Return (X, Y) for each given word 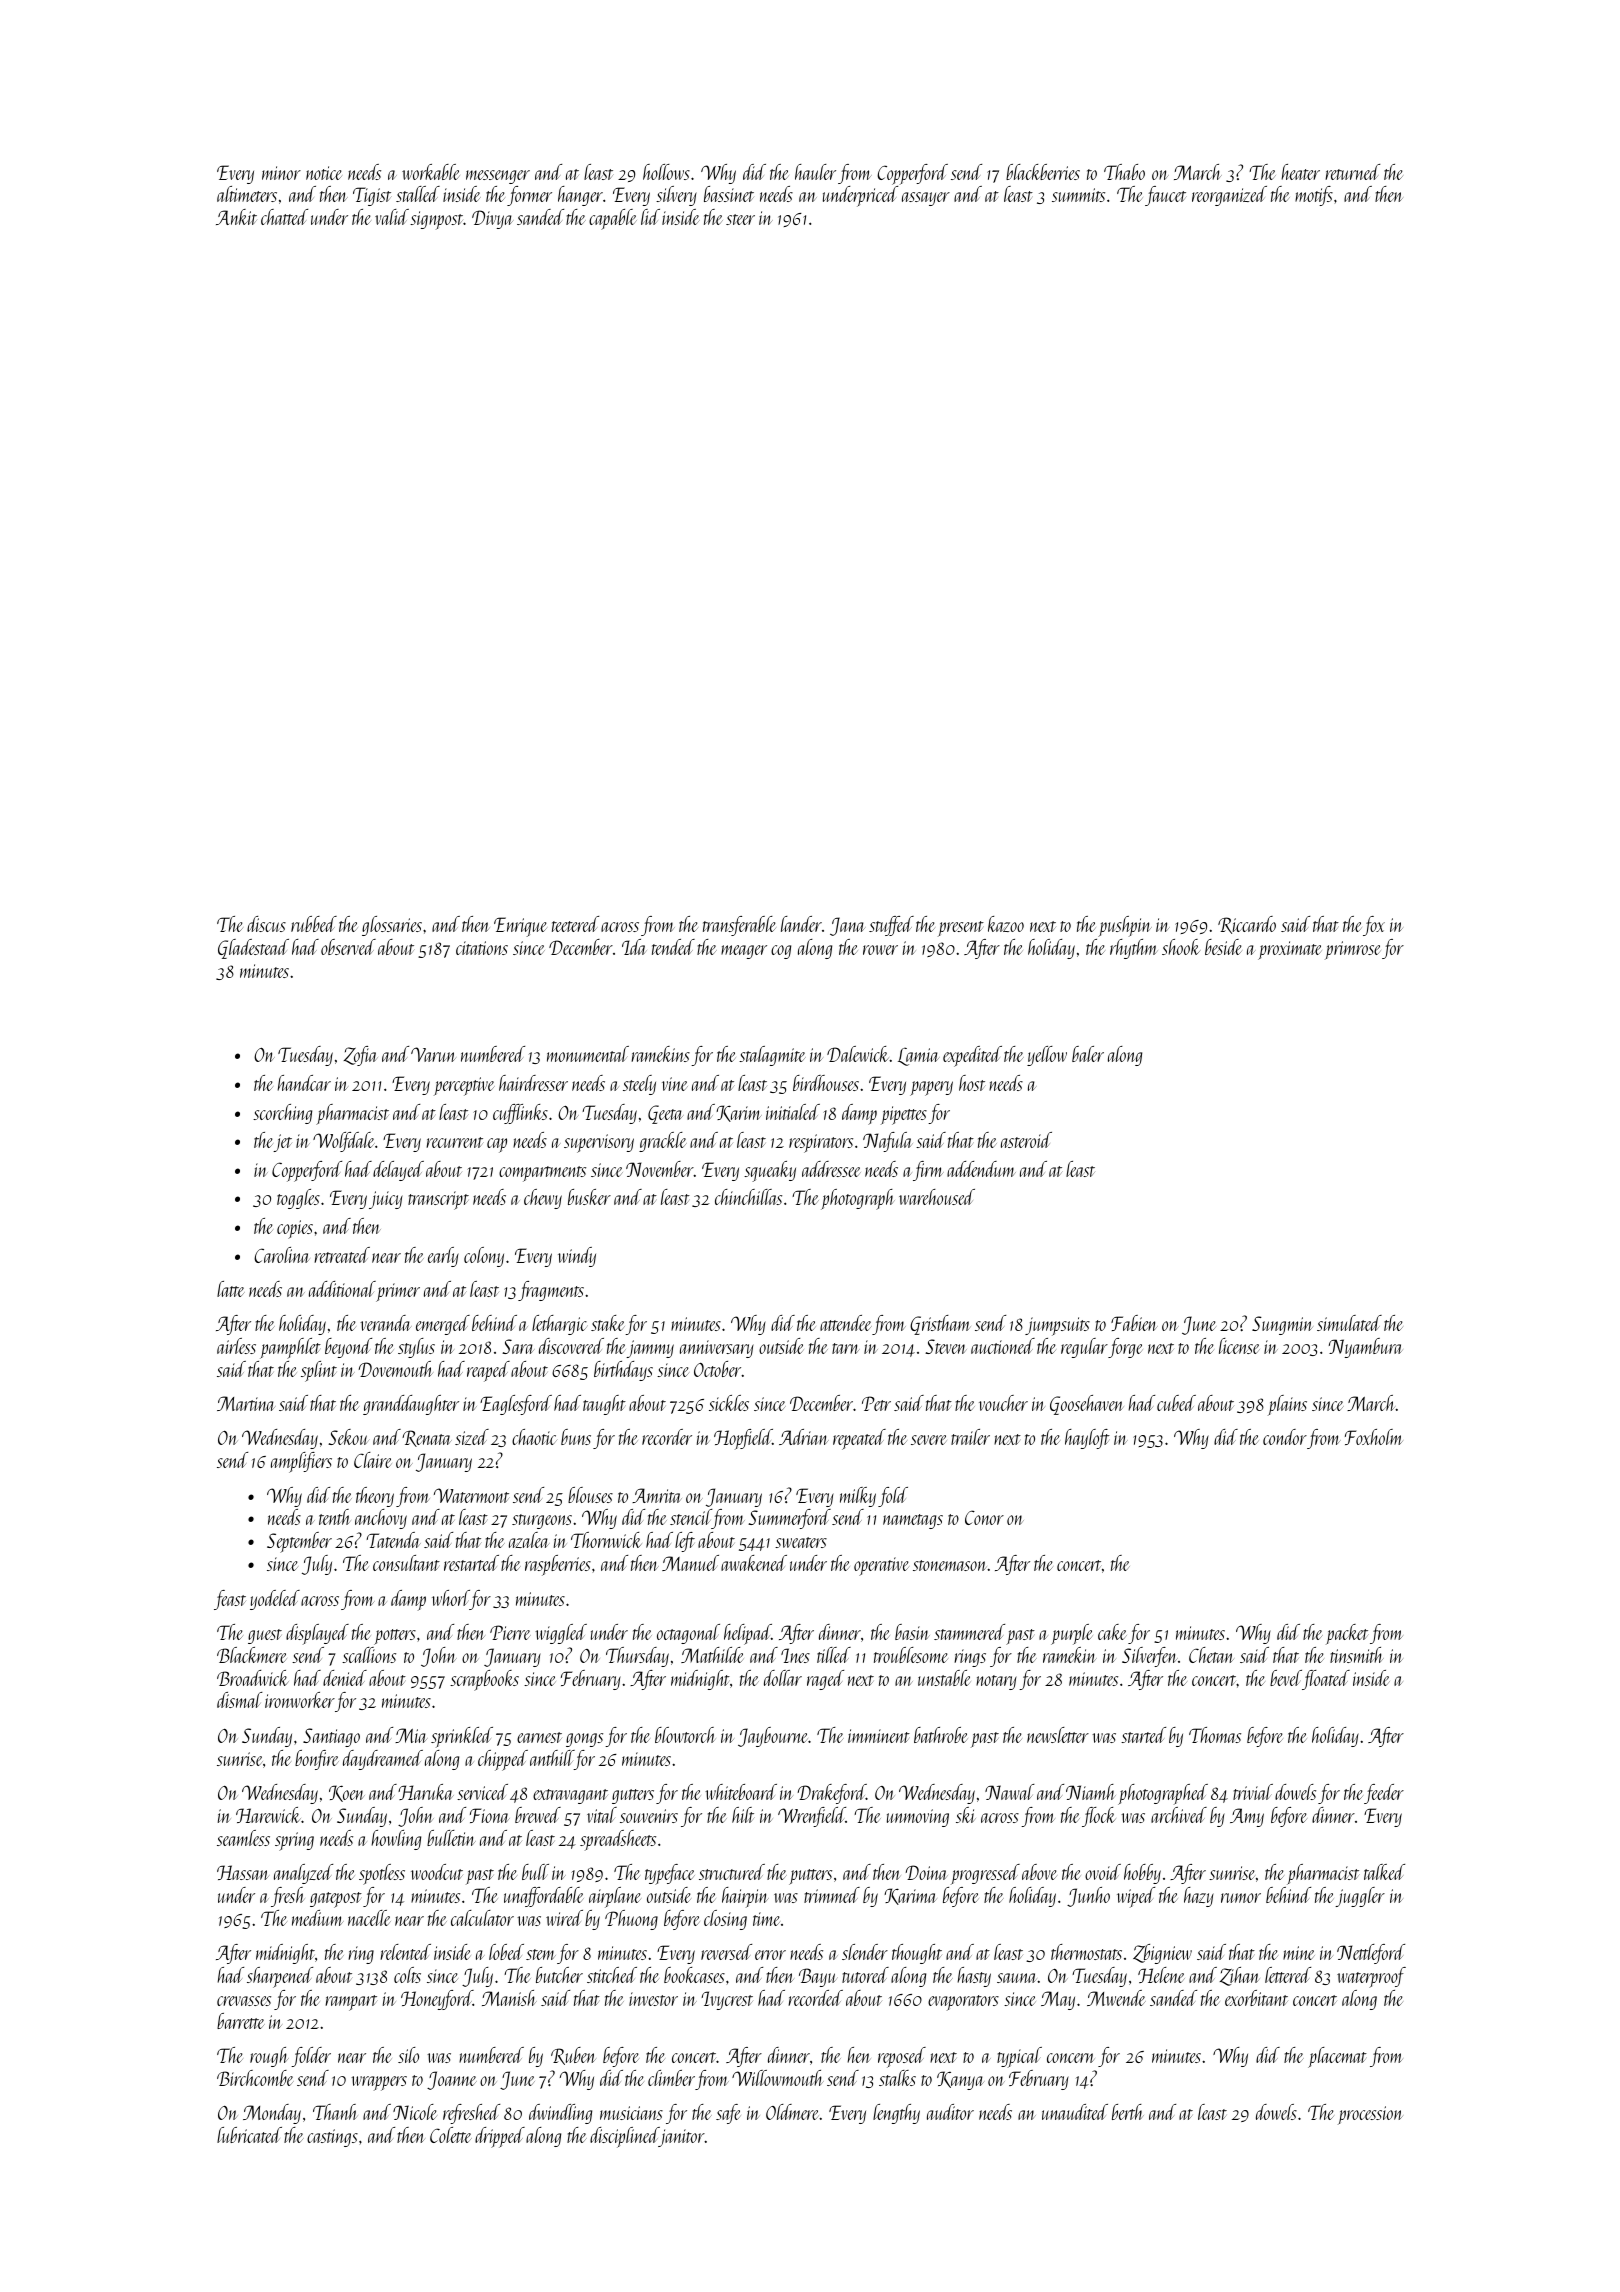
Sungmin (1282, 1325)
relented (405, 1952)
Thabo (1124, 172)
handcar (304, 1083)
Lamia (918, 1056)
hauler (815, 172)
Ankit (236, 217)
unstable (944, 1678)
